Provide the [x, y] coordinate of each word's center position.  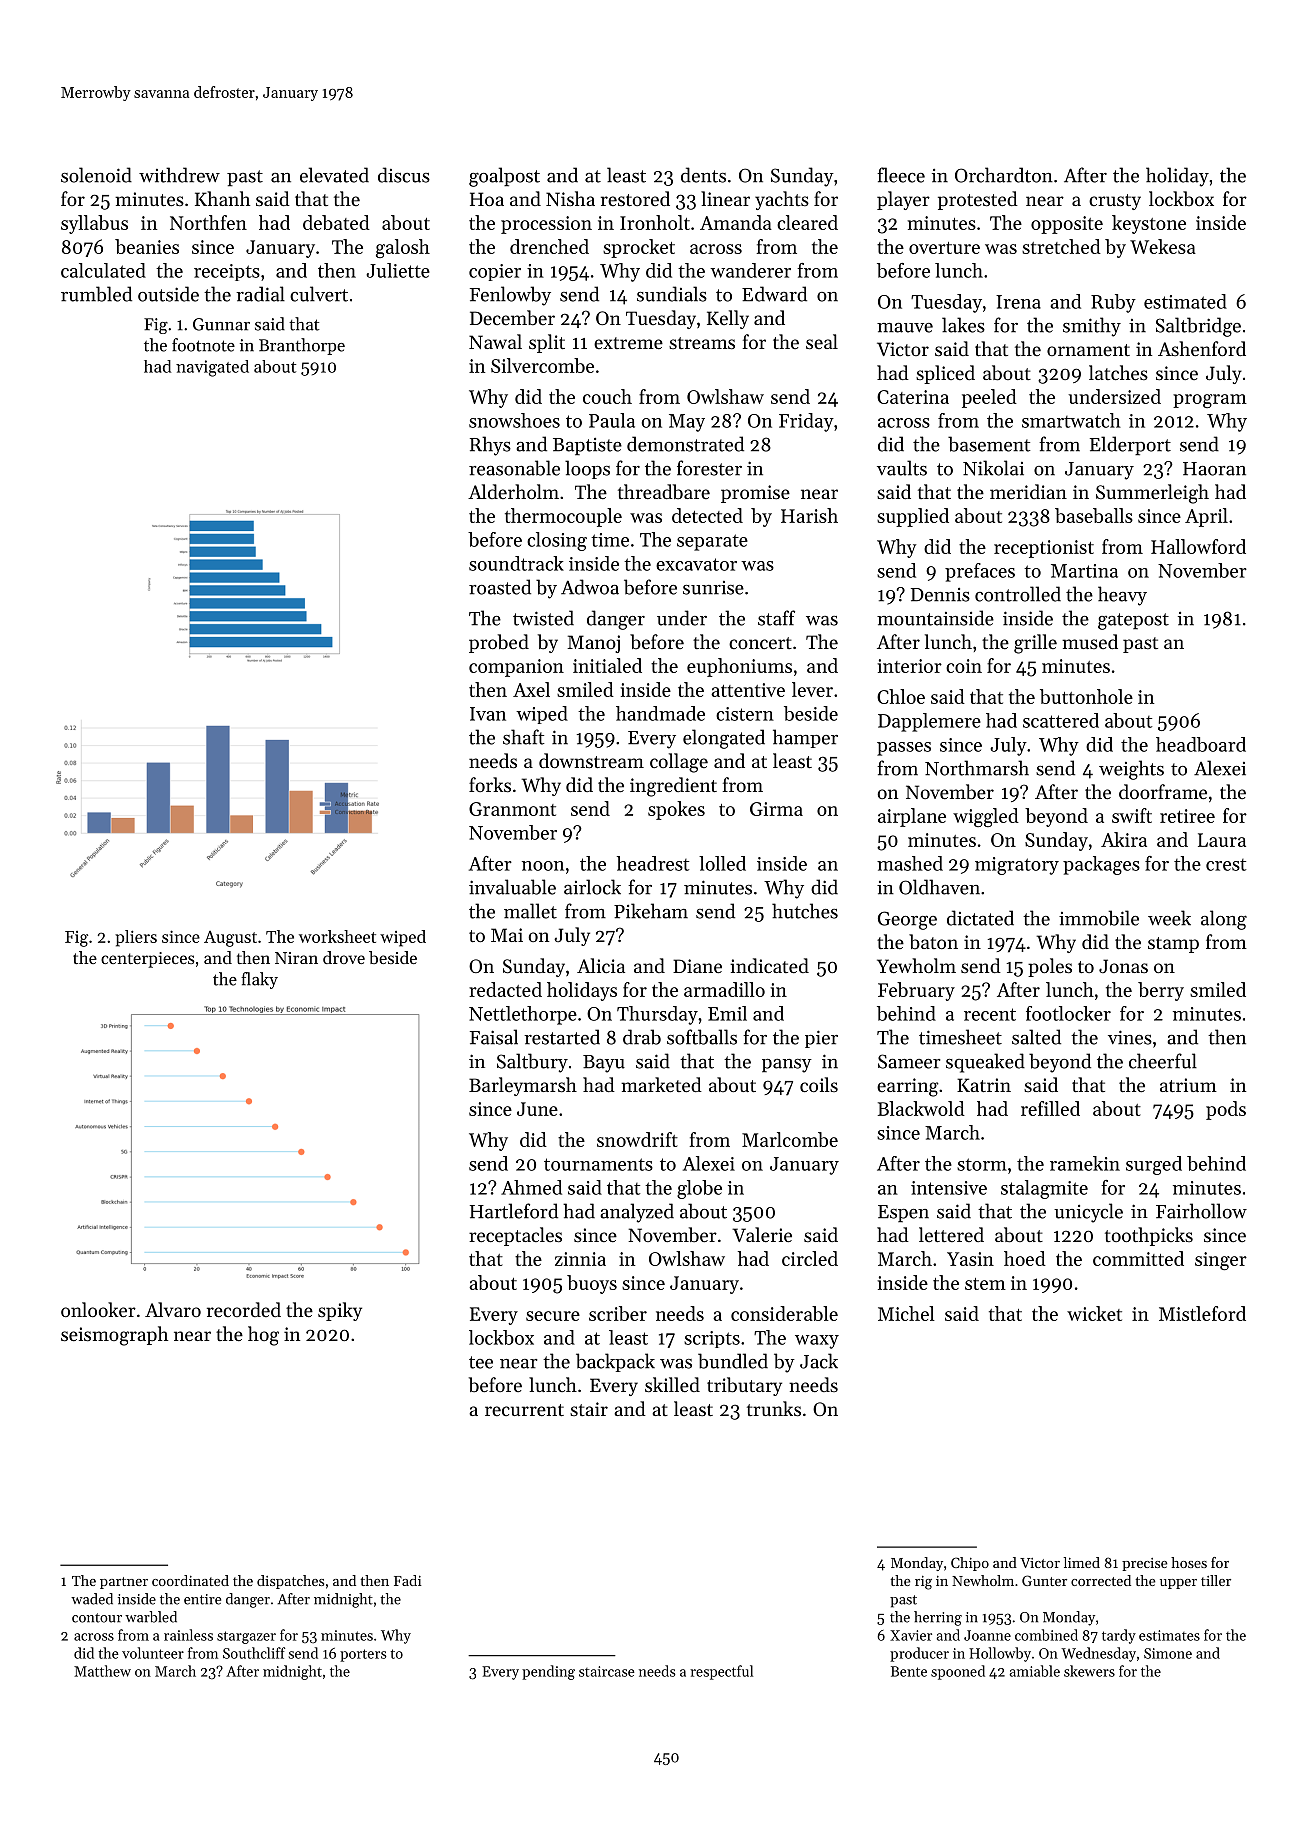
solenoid [96, 175]
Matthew [102, 1671]
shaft [523, 737]
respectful [721, 1672]
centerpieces [148, 960]
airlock [592, 887]
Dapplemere [929, 722]
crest [1226, 865]
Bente [909, 1671]
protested [978, 200]
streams [702, 343]
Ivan [488, 714]
